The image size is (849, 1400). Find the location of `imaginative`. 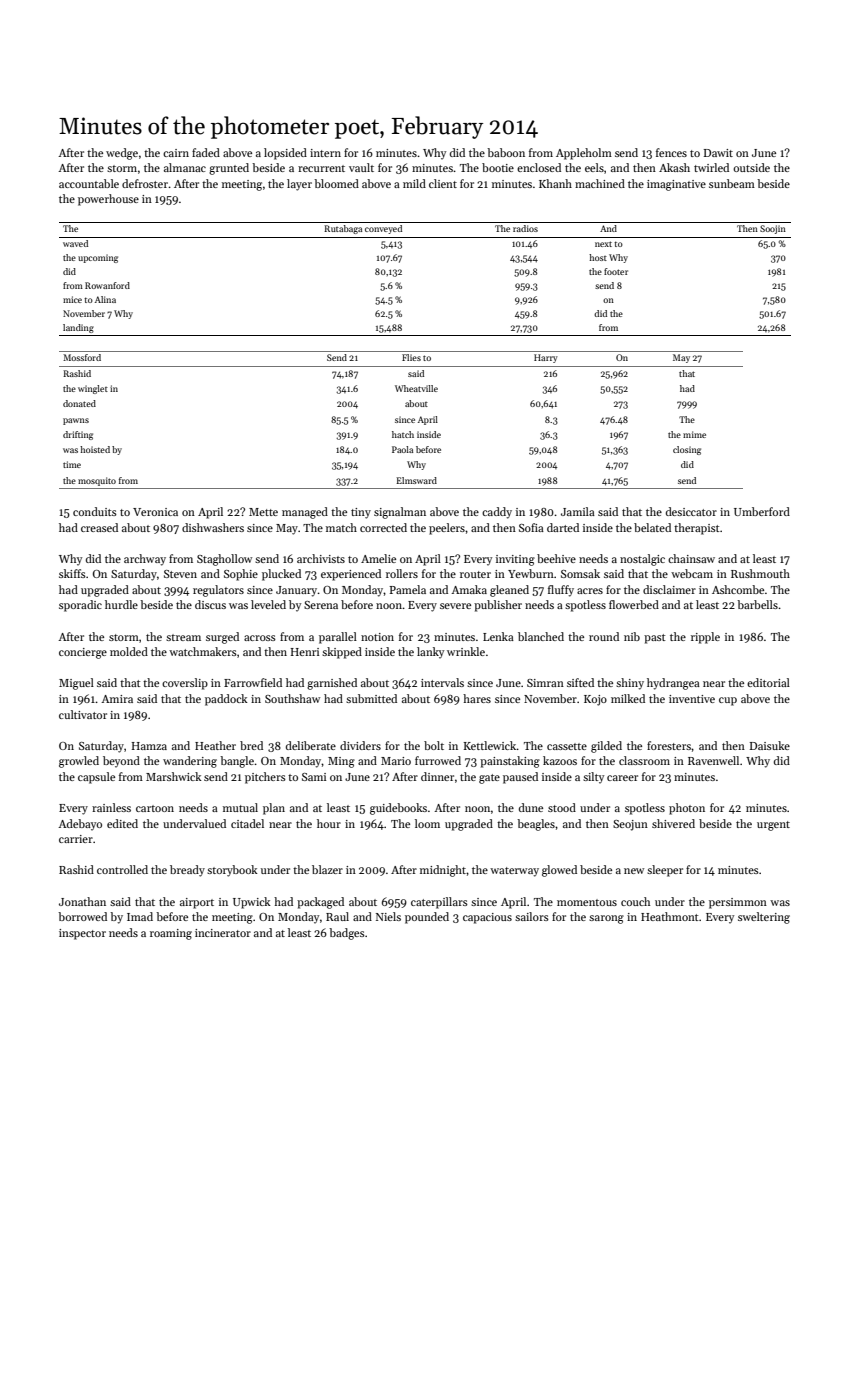

imaginative is located at coordinates (676, 185).
